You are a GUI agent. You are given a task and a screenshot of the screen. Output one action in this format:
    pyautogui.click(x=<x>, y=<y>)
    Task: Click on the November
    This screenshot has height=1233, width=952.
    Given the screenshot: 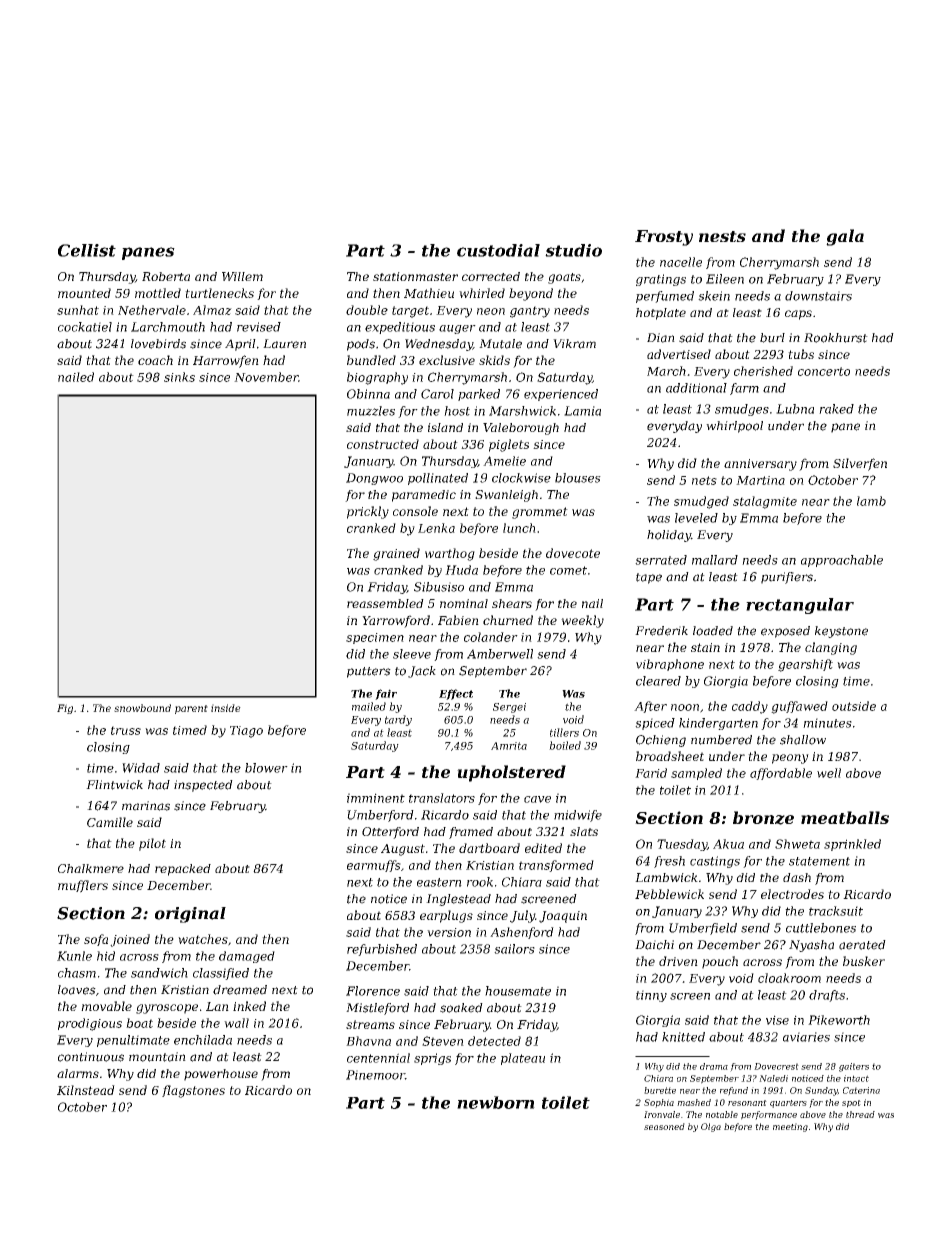 What is the action you would take?
    pyautogui.click(x=266, y=377)
